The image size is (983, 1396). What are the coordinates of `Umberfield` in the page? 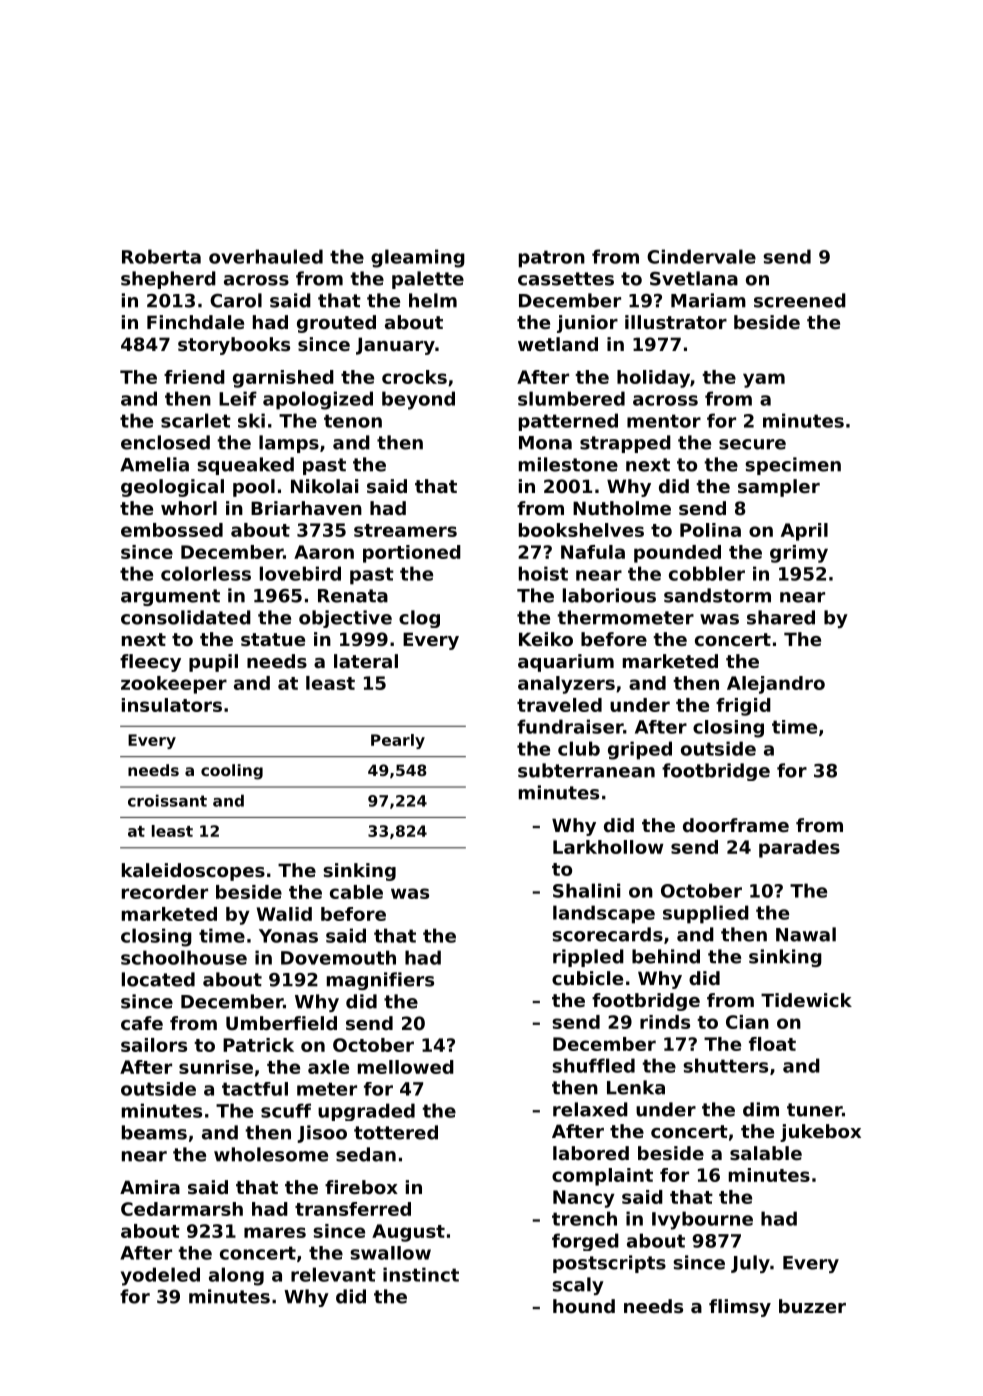 It's located at (281, 1023).
